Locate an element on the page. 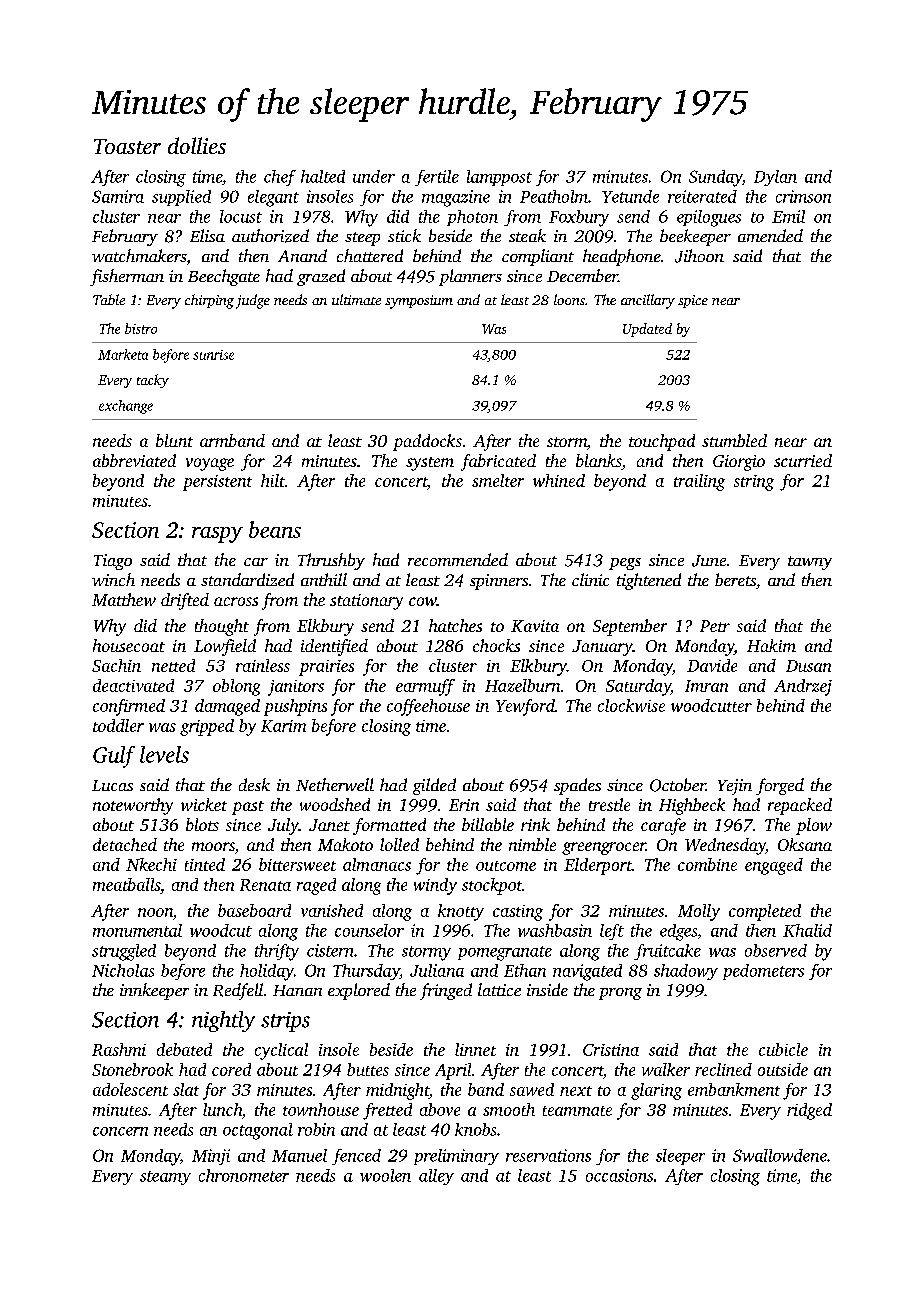 The image size is (924, 1308). Table is located at coordinates (109, 299).
